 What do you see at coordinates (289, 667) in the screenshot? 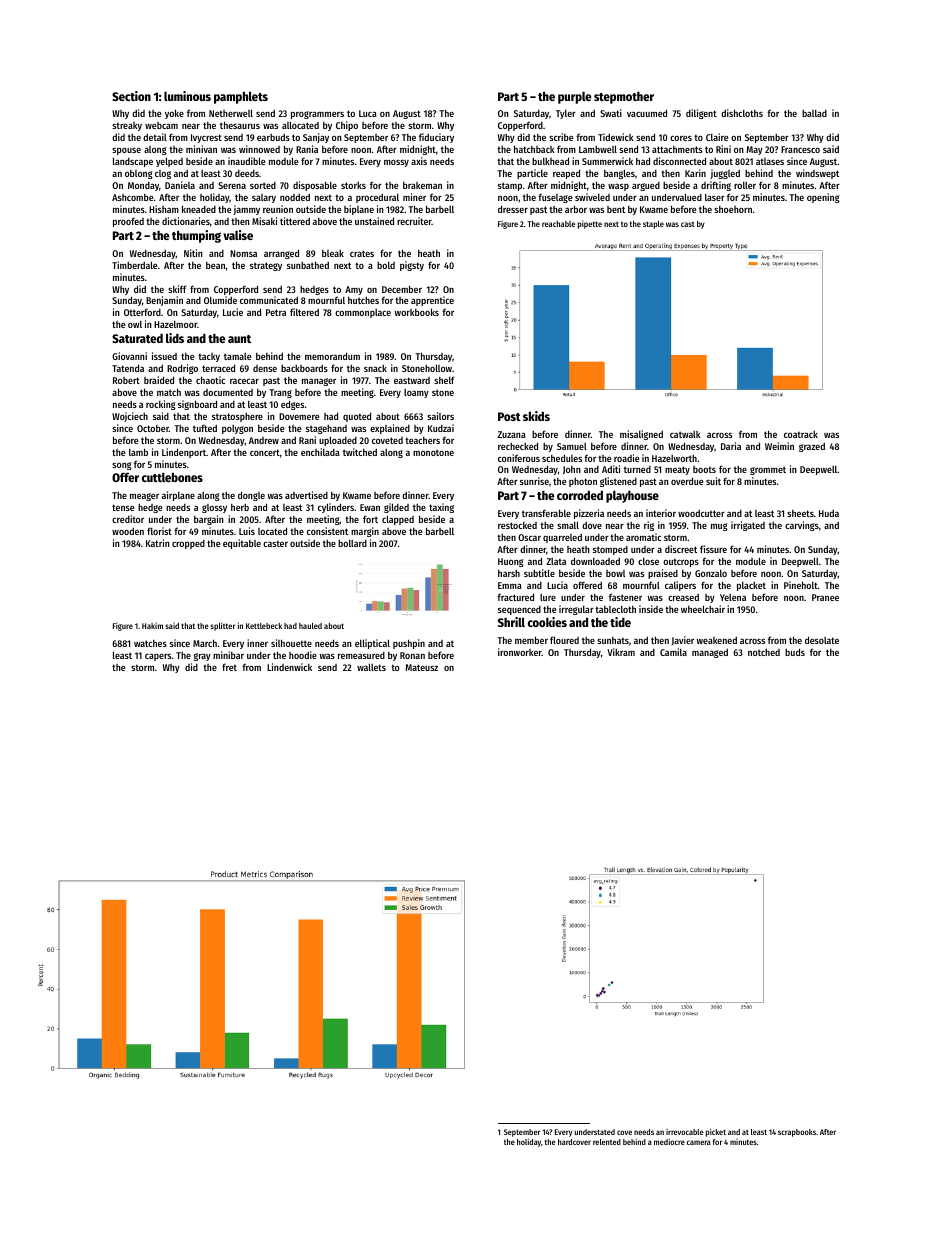
I see `Lindenwick` at bounding box center [289, 667].
